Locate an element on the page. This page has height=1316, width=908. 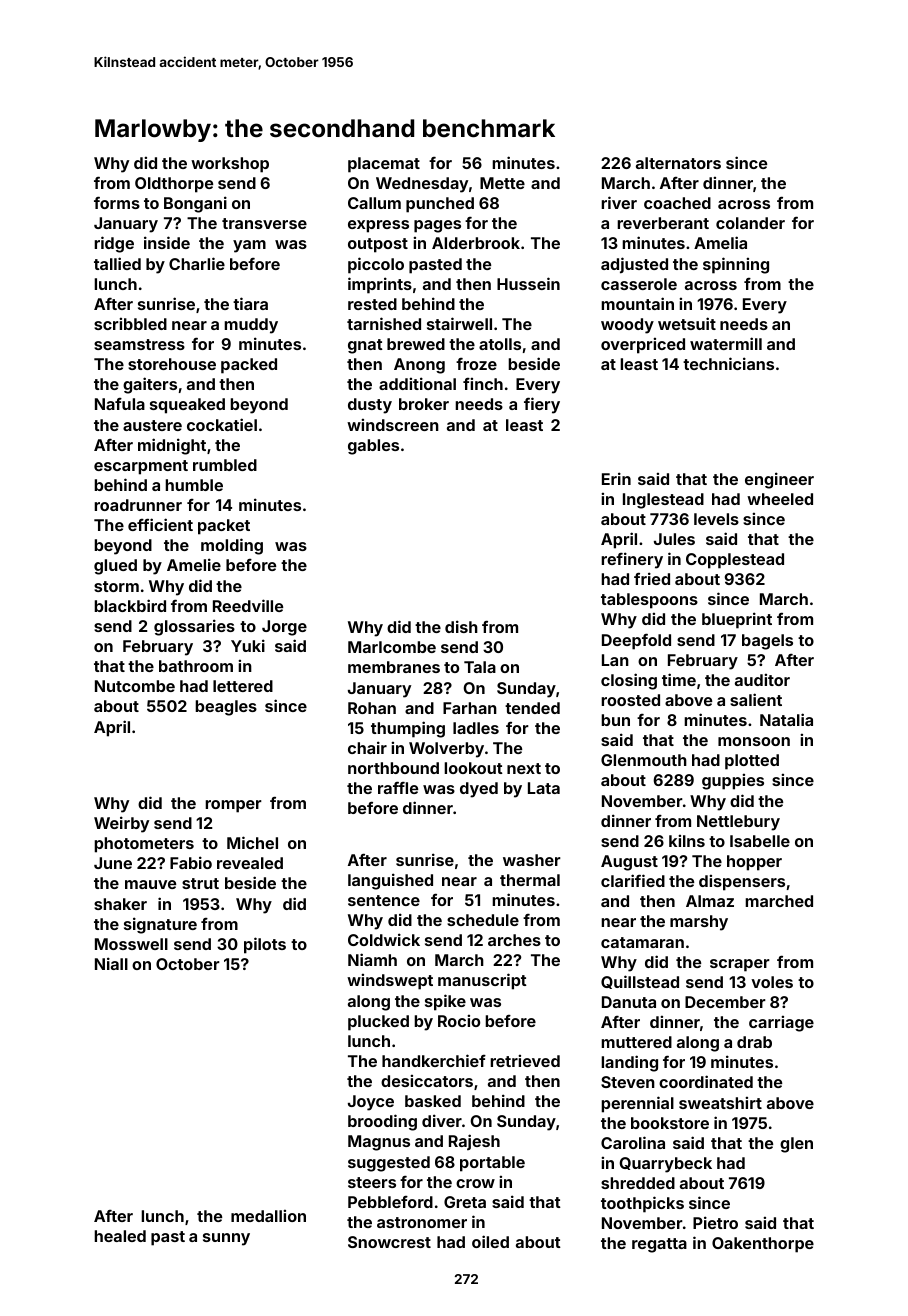
August is located at coordinates (629, 863).
